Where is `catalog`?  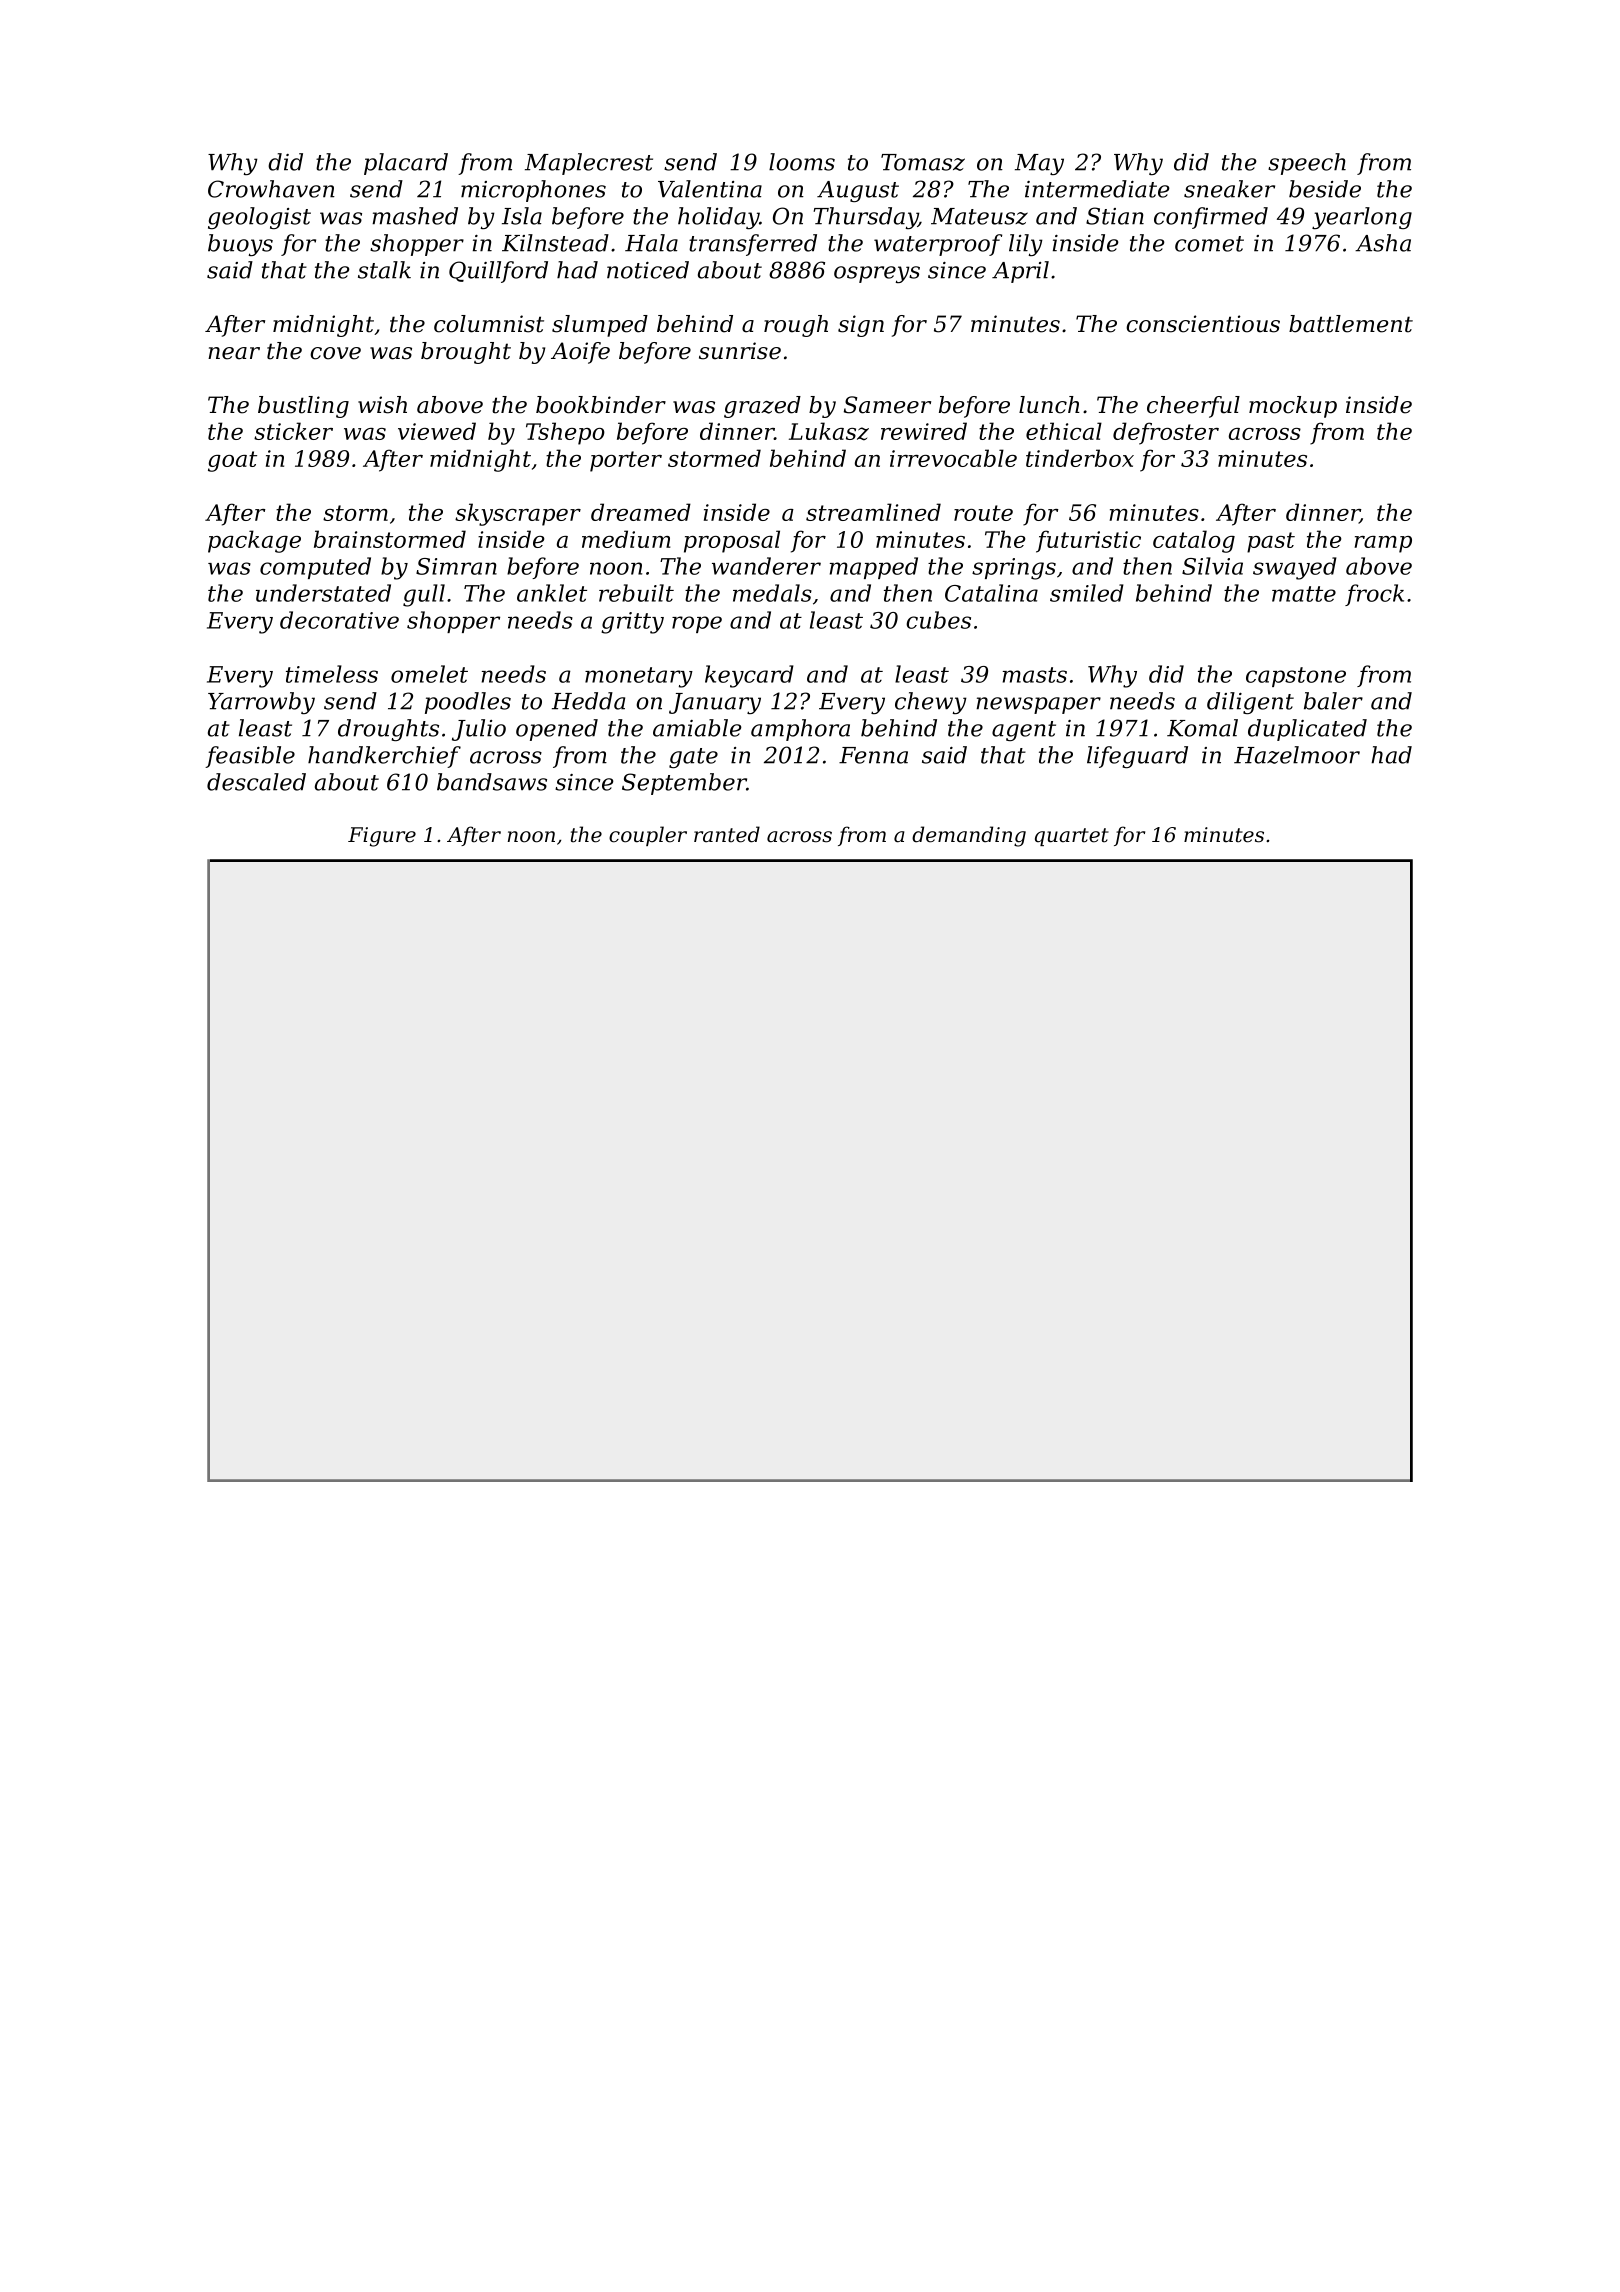
catalog is located at coordinates (1194, 541).
